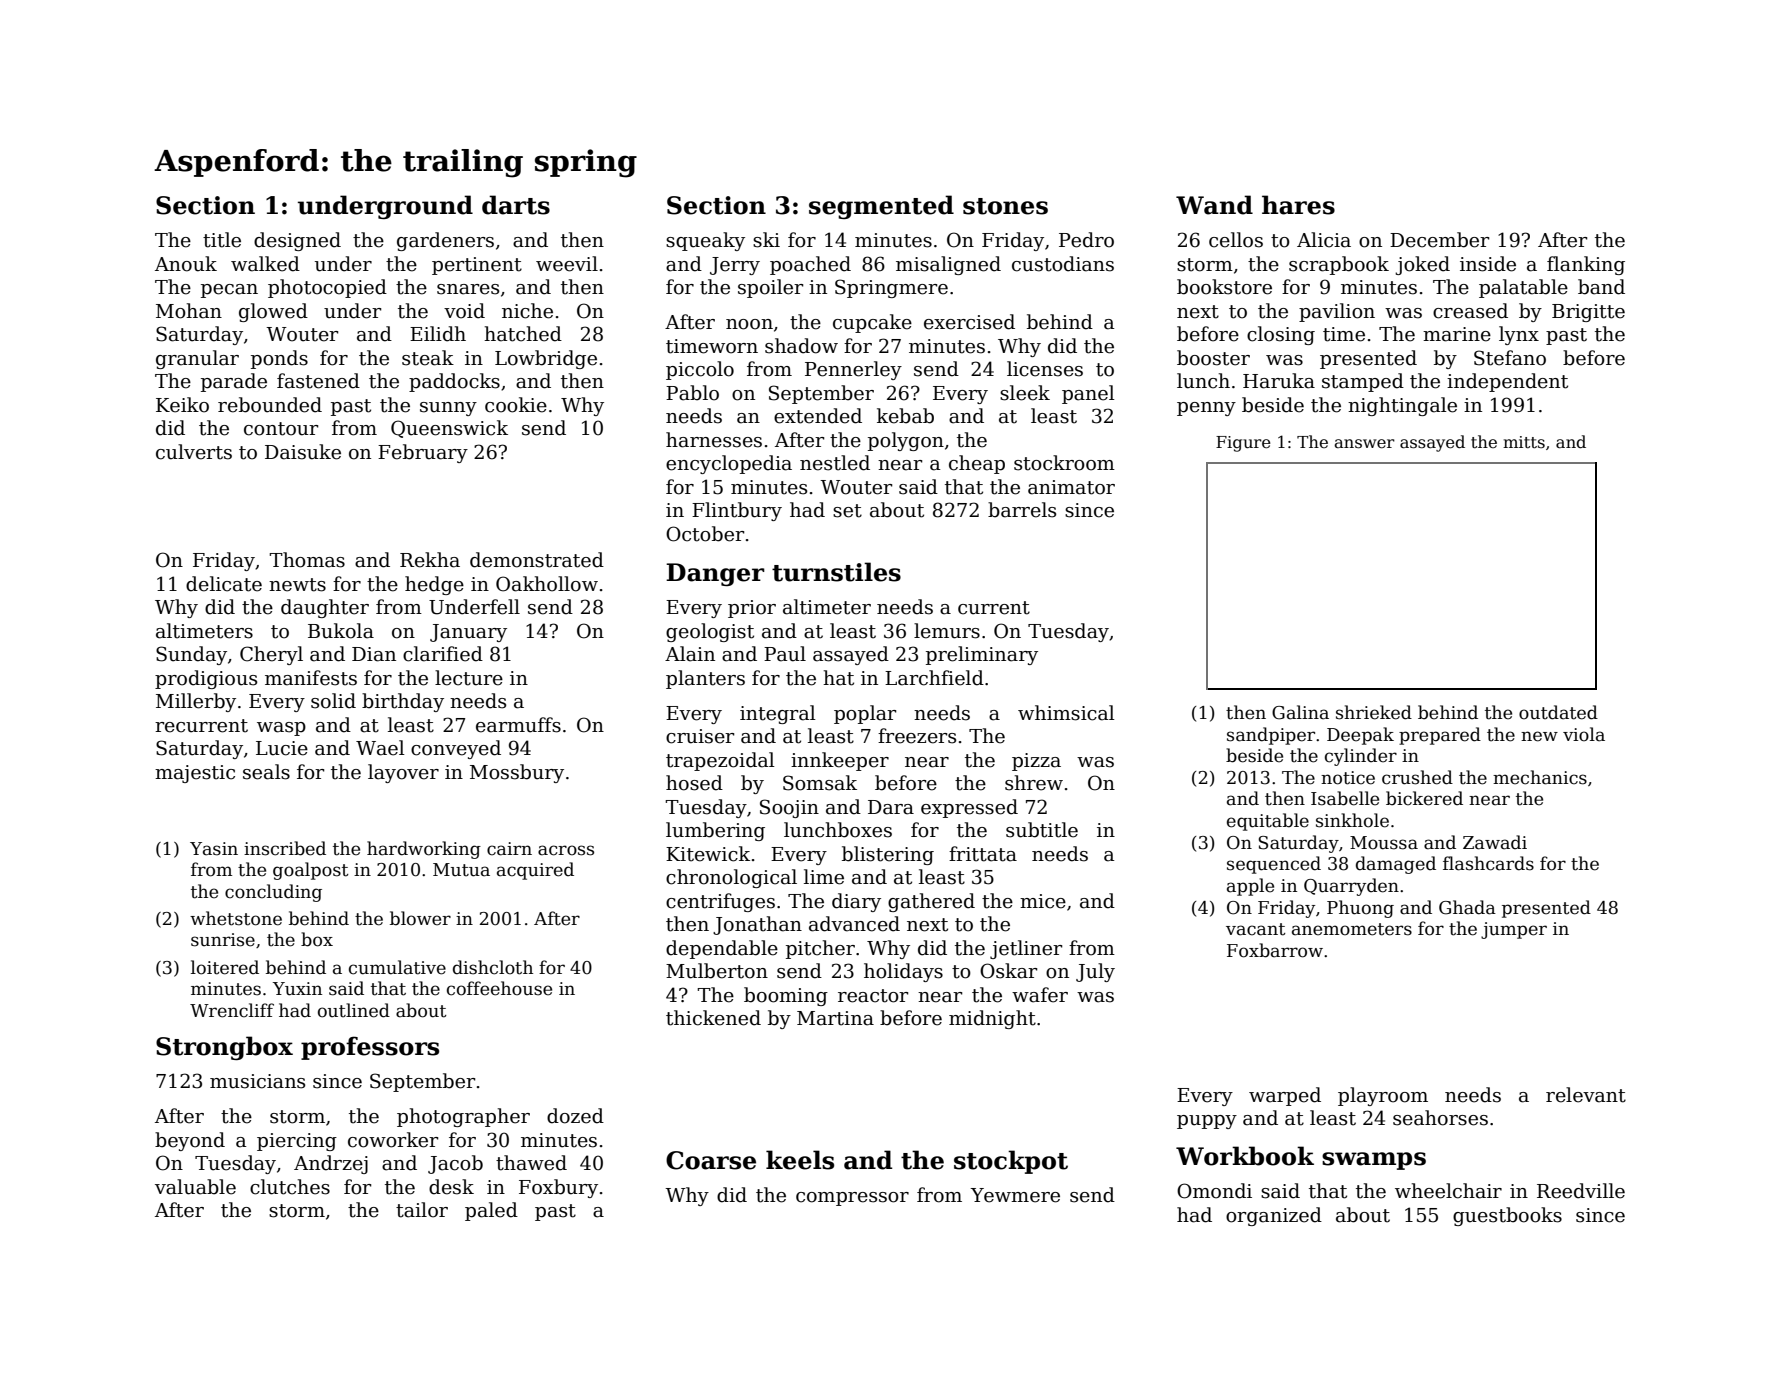  I want to click on December, so click(1439, 240).
